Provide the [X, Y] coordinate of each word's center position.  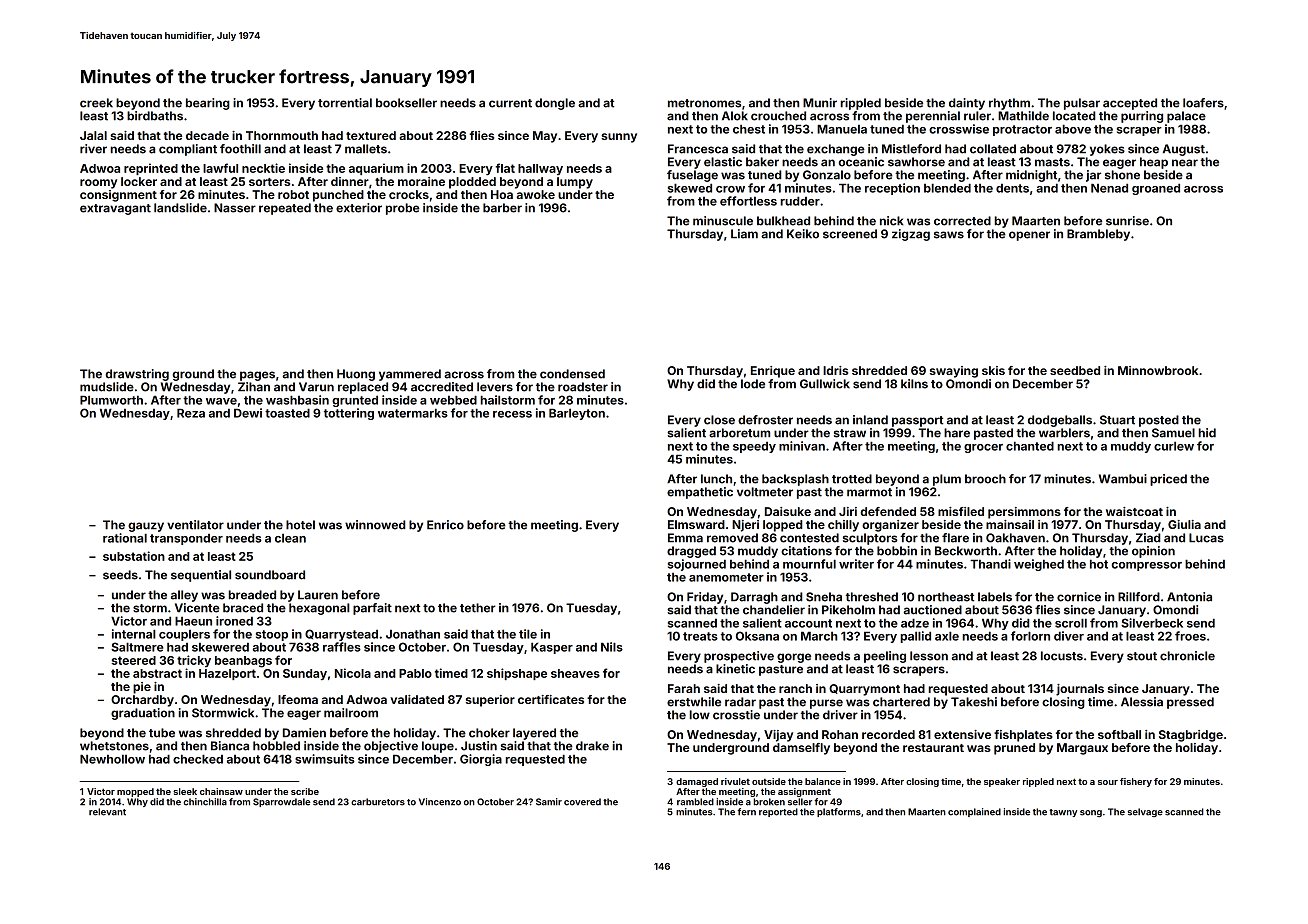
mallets [366, 149]
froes [1190, 636]
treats [700, 636]
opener [1029, 236]
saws [949, 235]
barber [502, 208]
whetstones [114, 746]
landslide [180, 208]
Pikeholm [848, 610]
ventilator [195, 525]
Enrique [773, 372]
